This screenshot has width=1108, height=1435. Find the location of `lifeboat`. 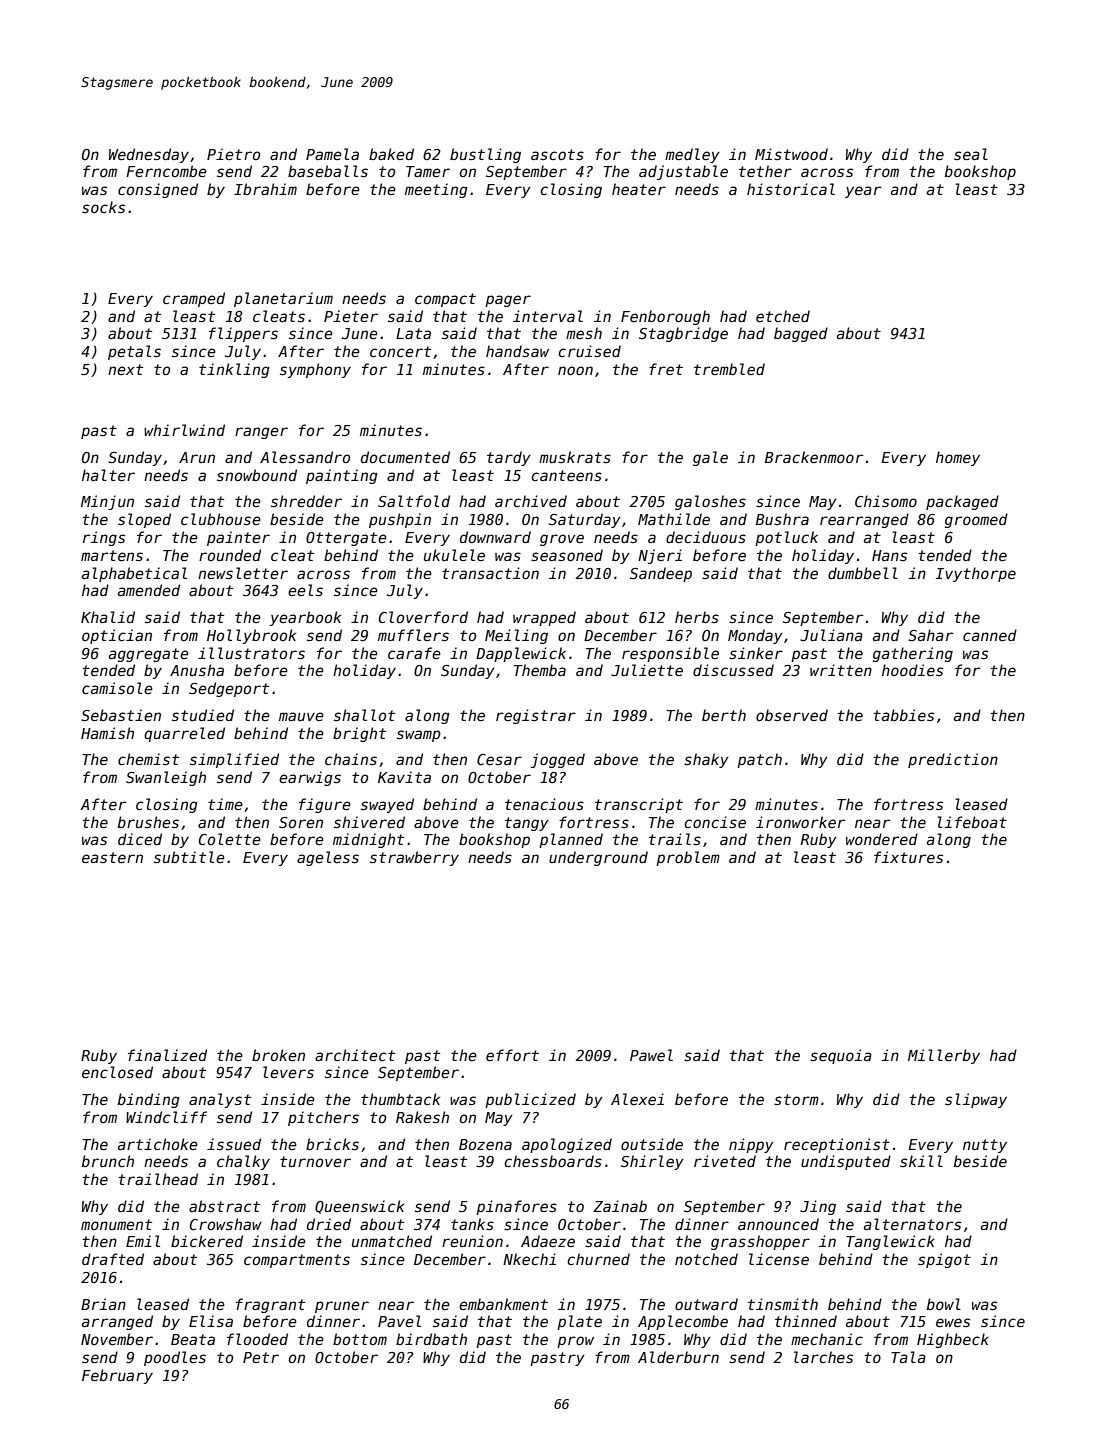

lifeboat is located at coordinates (972, 822).
